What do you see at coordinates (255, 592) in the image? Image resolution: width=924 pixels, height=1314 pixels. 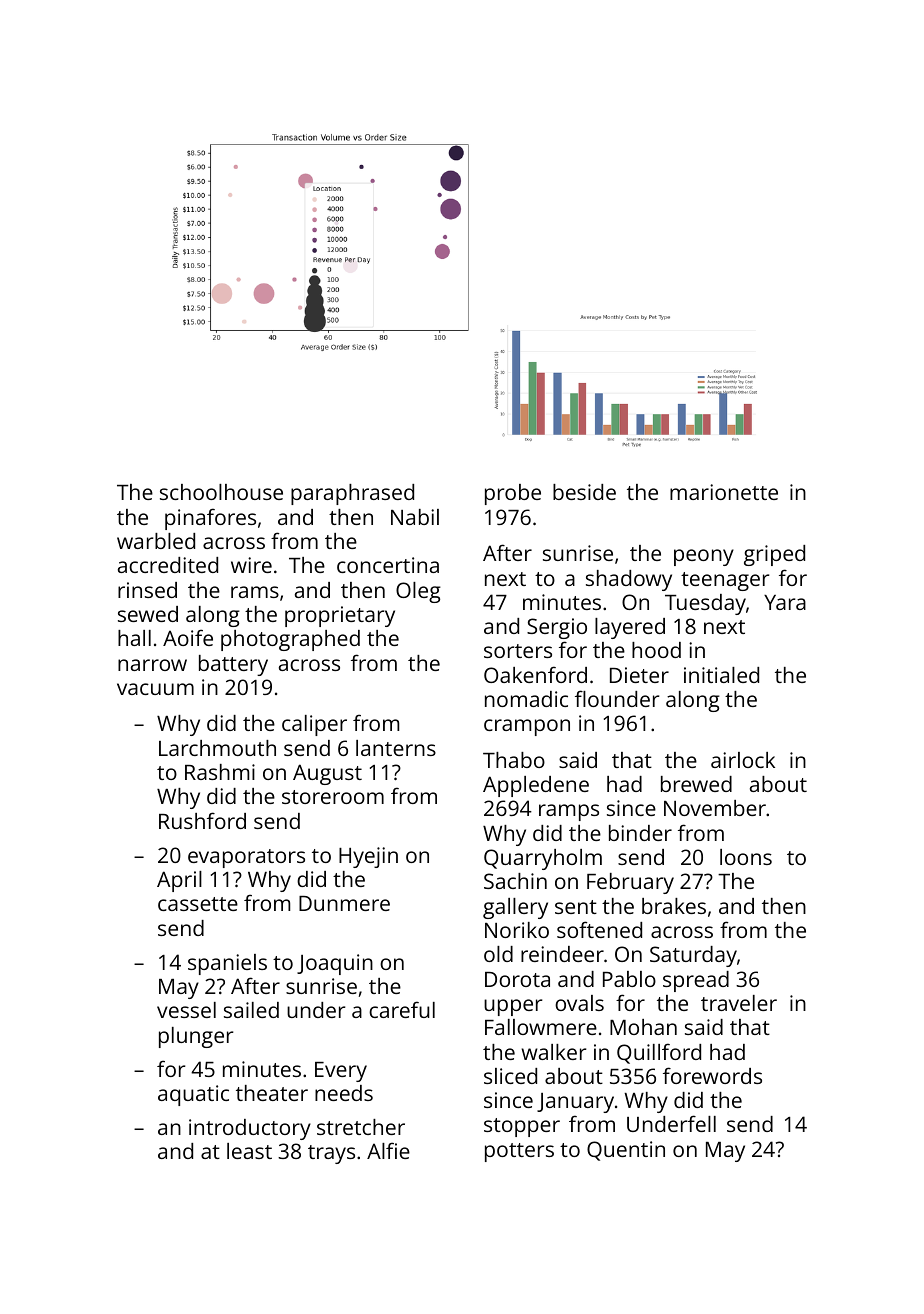 I see `rams` at bounding box center [255, 592].
